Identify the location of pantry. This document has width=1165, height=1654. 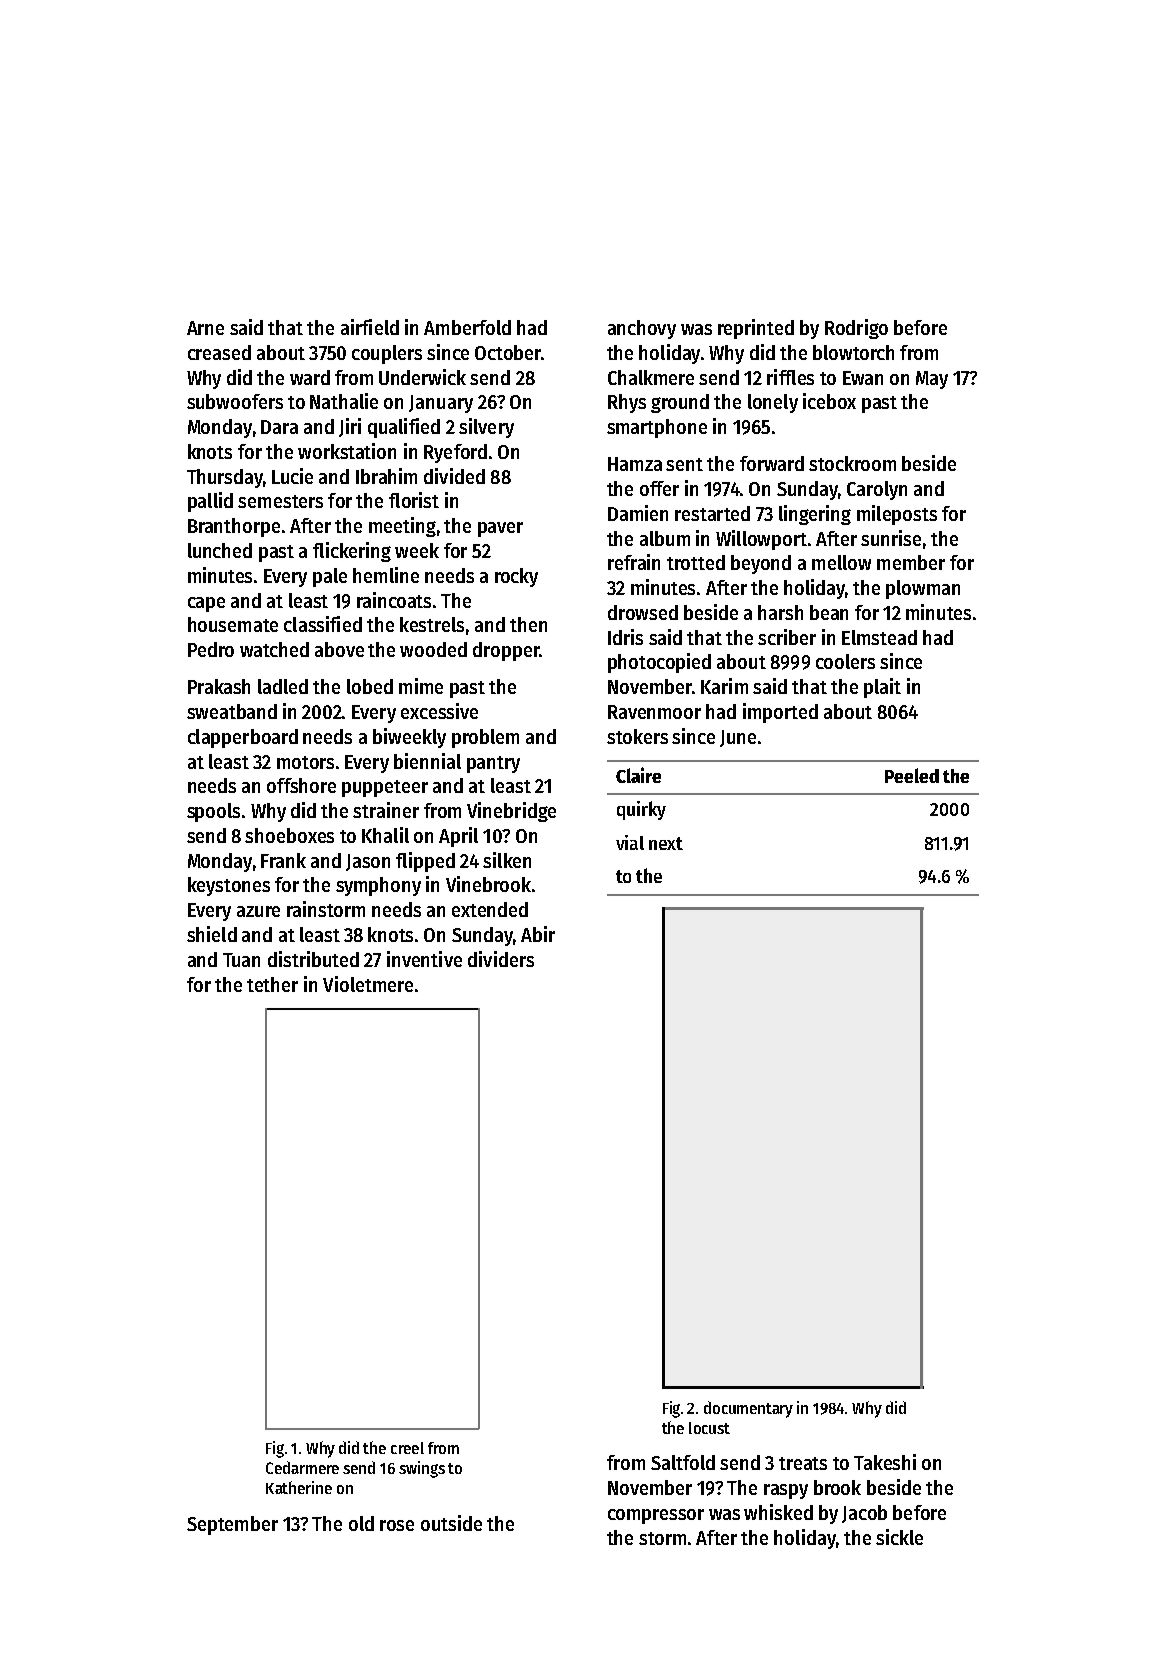
(493, 764).
